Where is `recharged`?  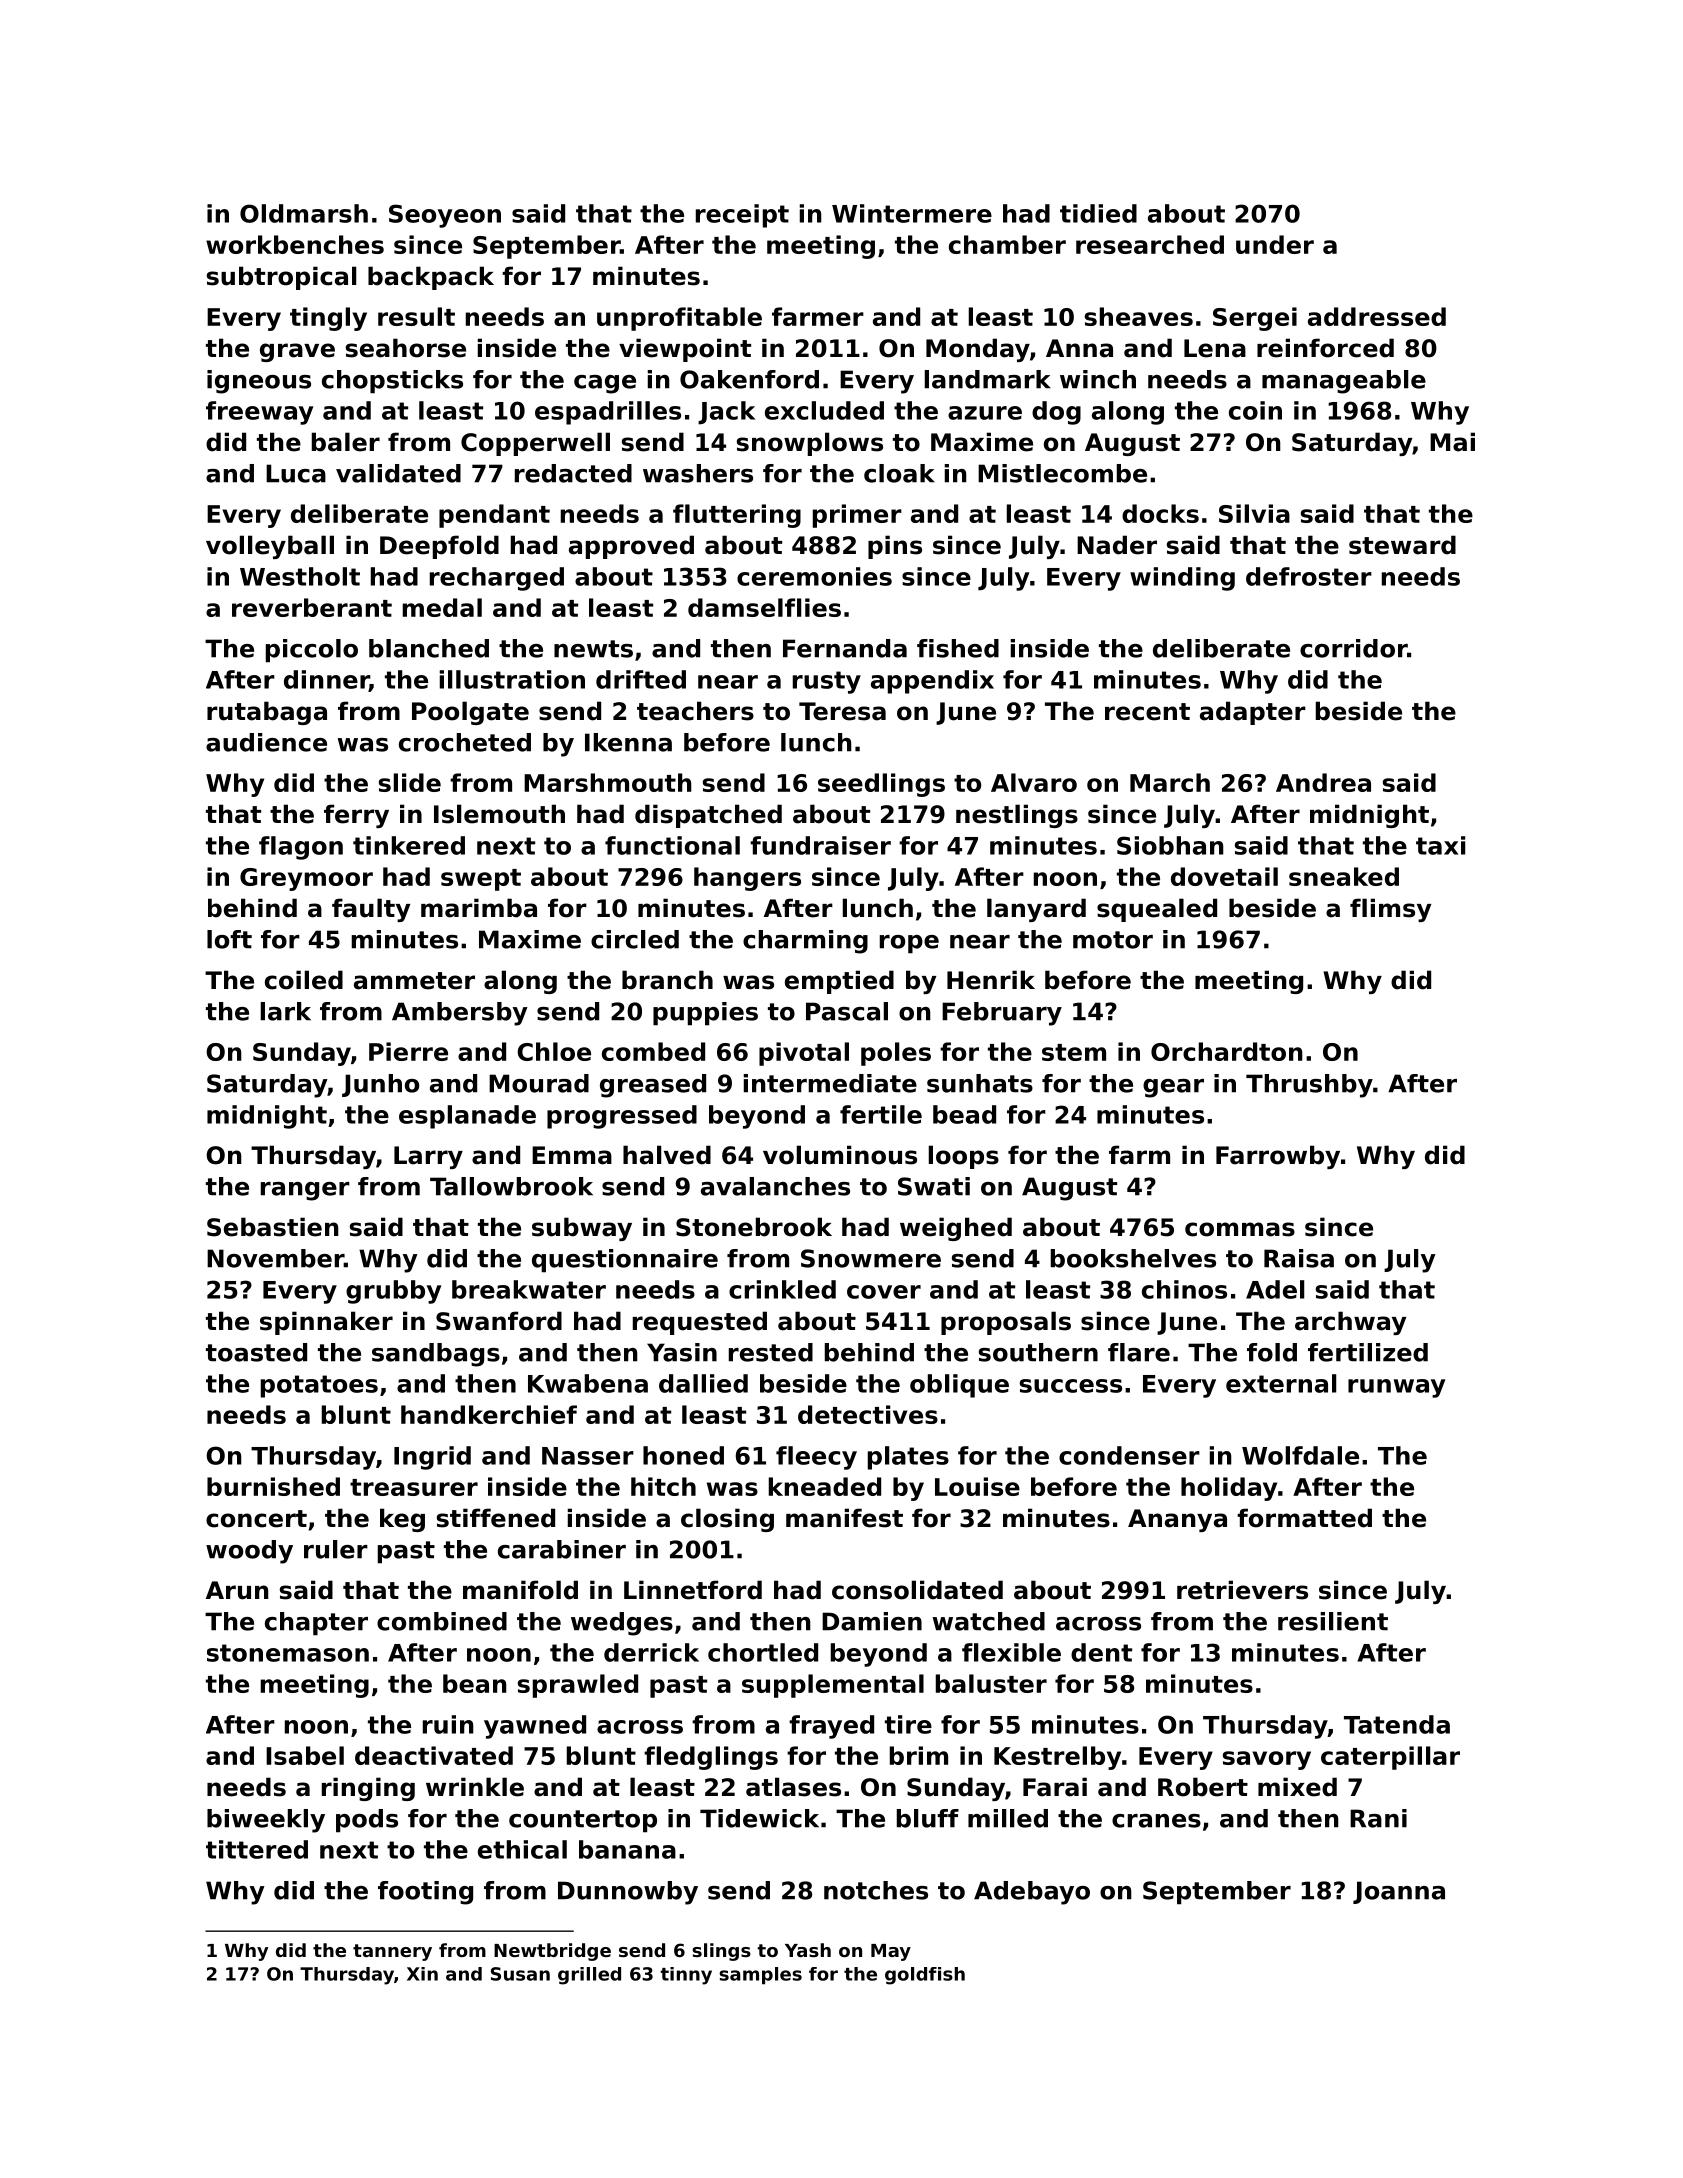 recharged is located at coordinates (497, 579).
